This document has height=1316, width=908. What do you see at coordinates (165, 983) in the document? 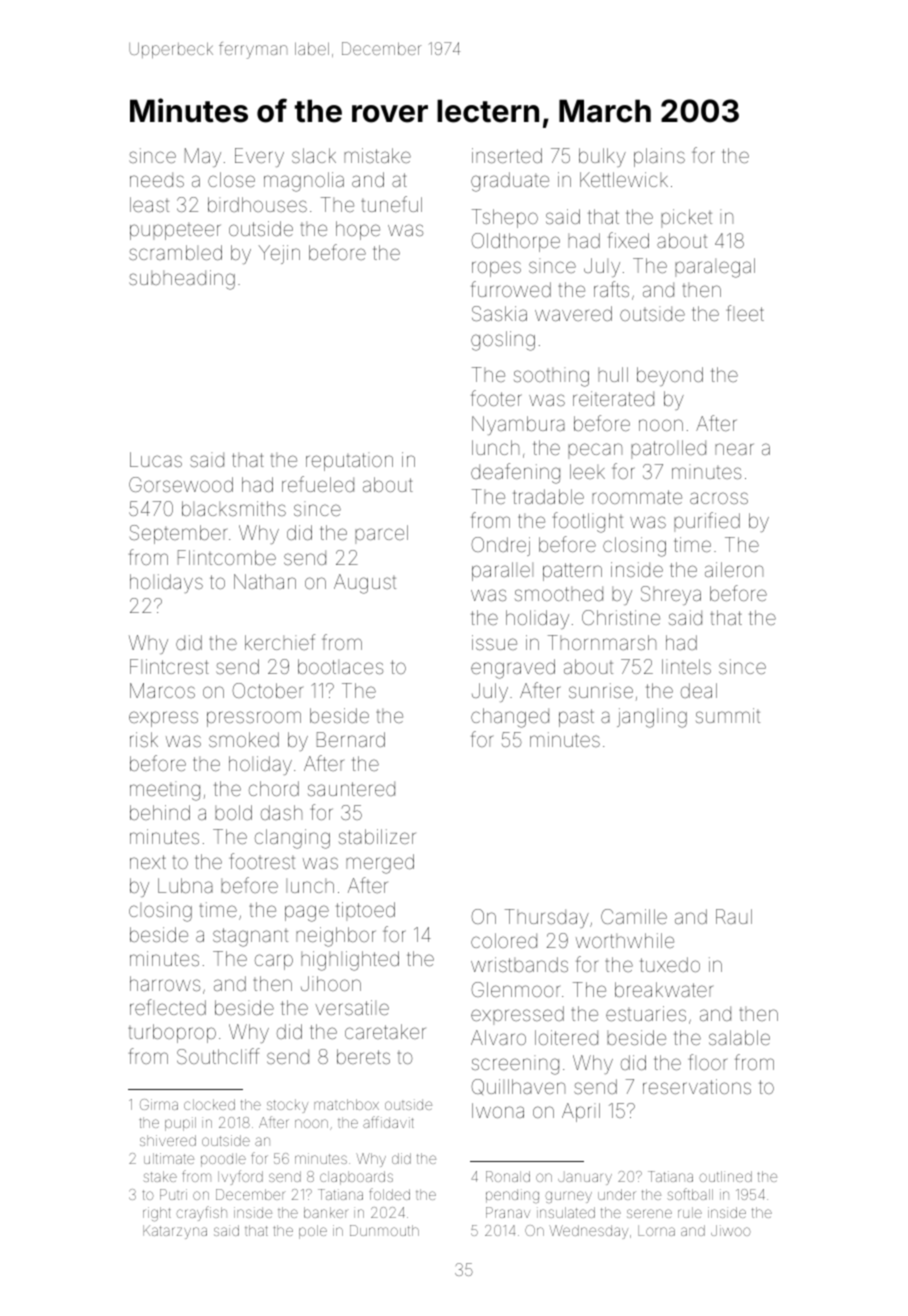
I see `harrows` at bounding box center [165, 983].
